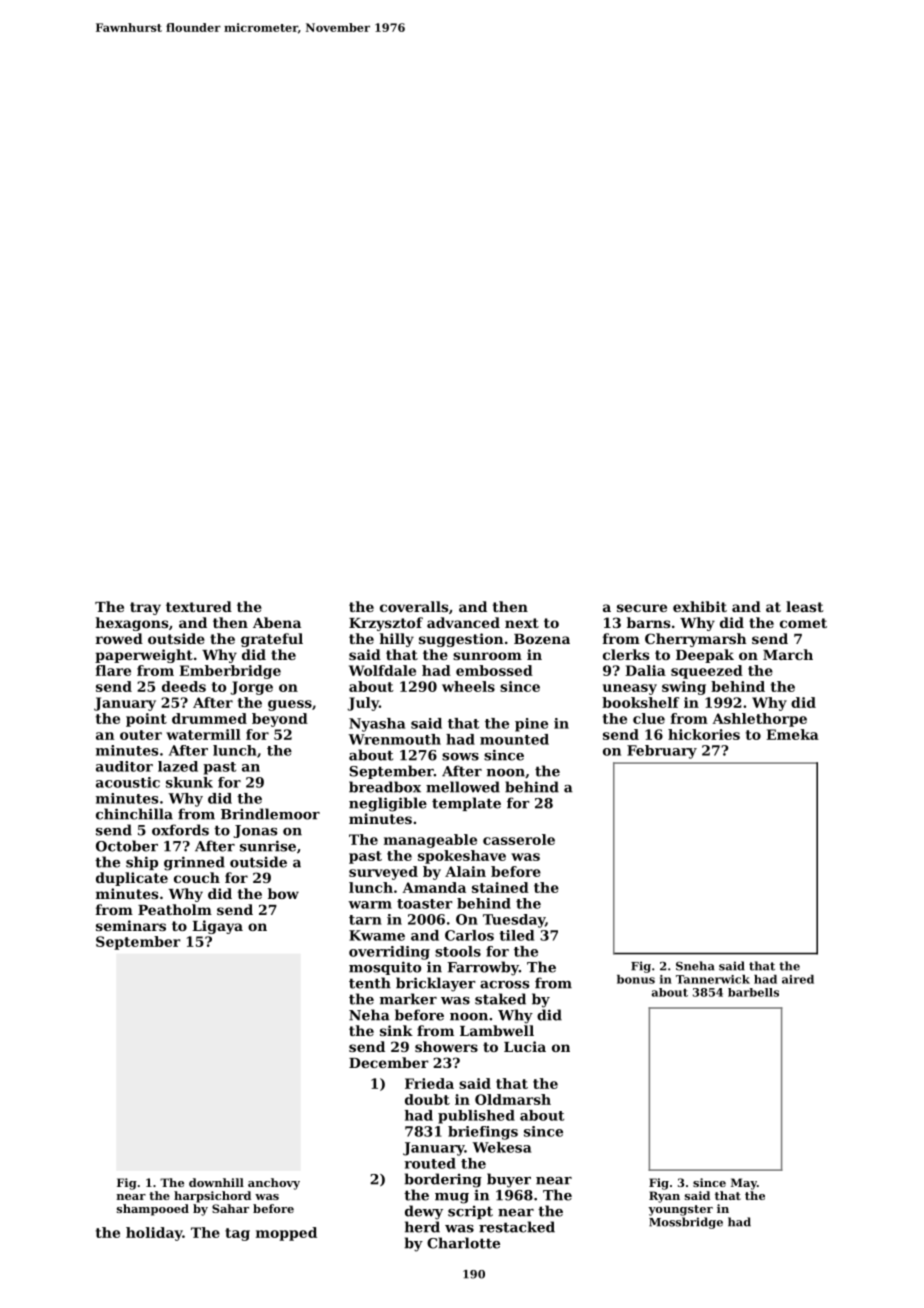  What do you see at coordinates (514, 921) in the screenshot?
I see `Tuesday` at bounding box center [514, 921].
